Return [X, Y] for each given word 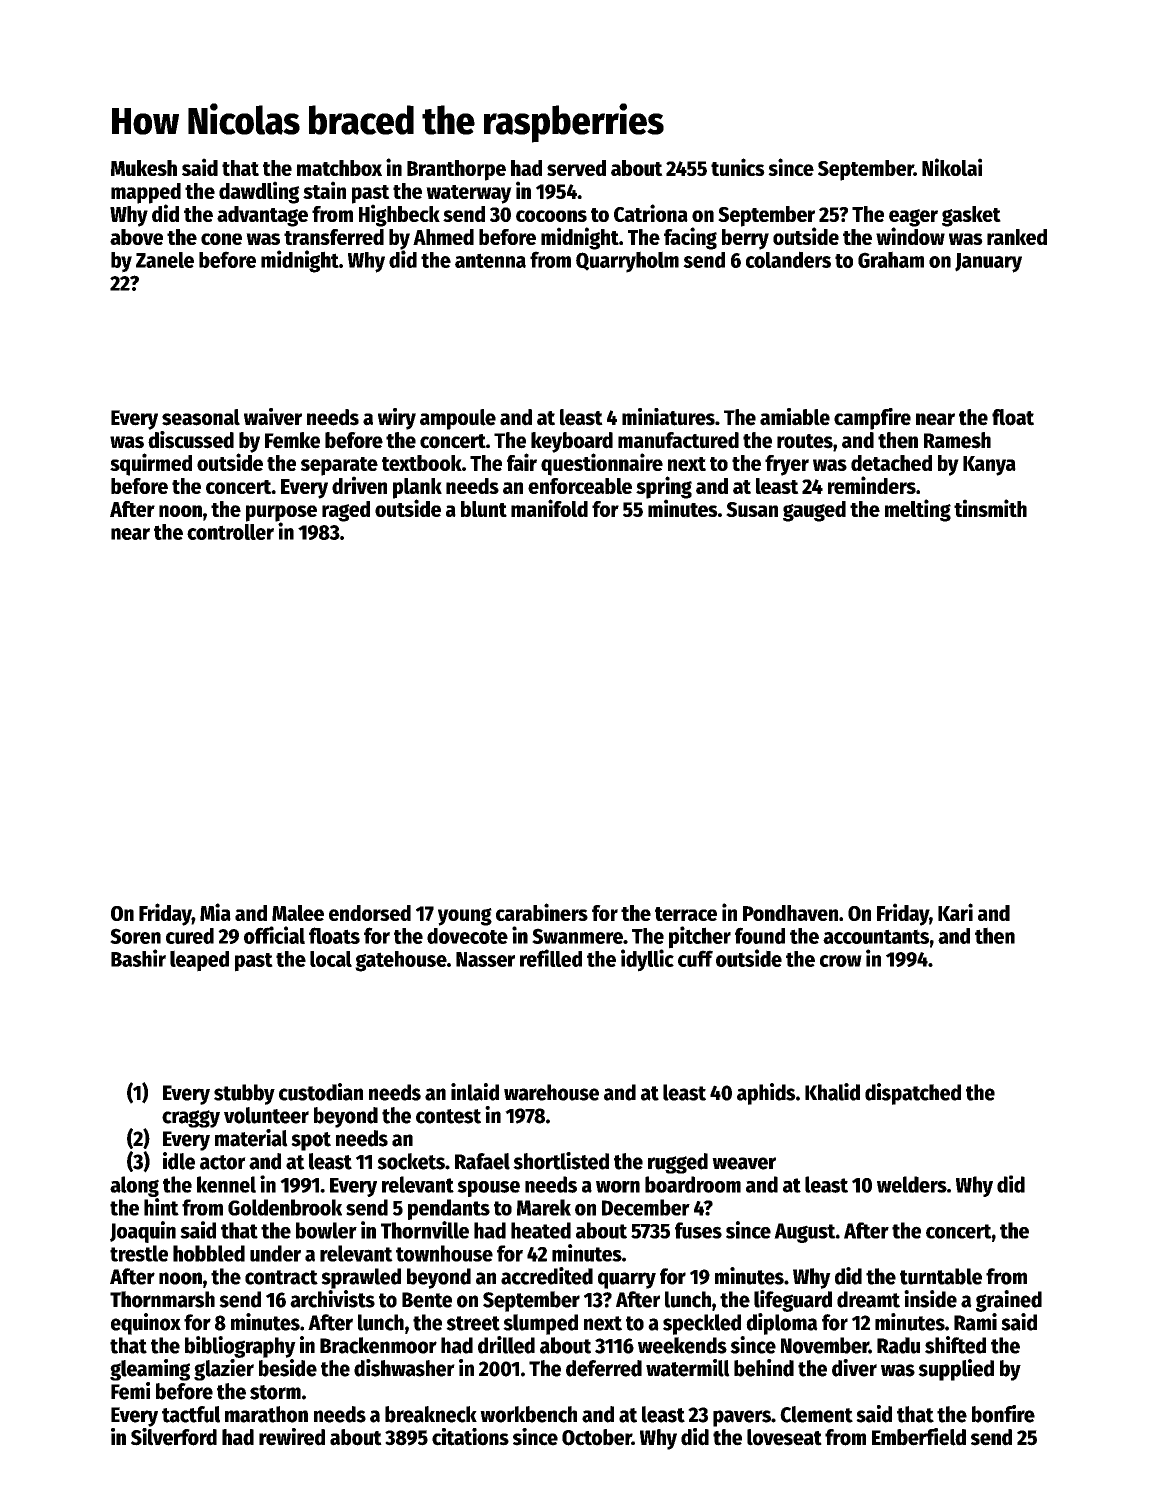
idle [179, 1161]
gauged [814, 511]
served [576, 168]
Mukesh [144, 168]
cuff [695, 958]
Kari [955, 912]
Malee [298, 913]
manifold [549, 508]
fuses [698, 1230]
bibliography [240, 1347]
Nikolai [952, 167]
